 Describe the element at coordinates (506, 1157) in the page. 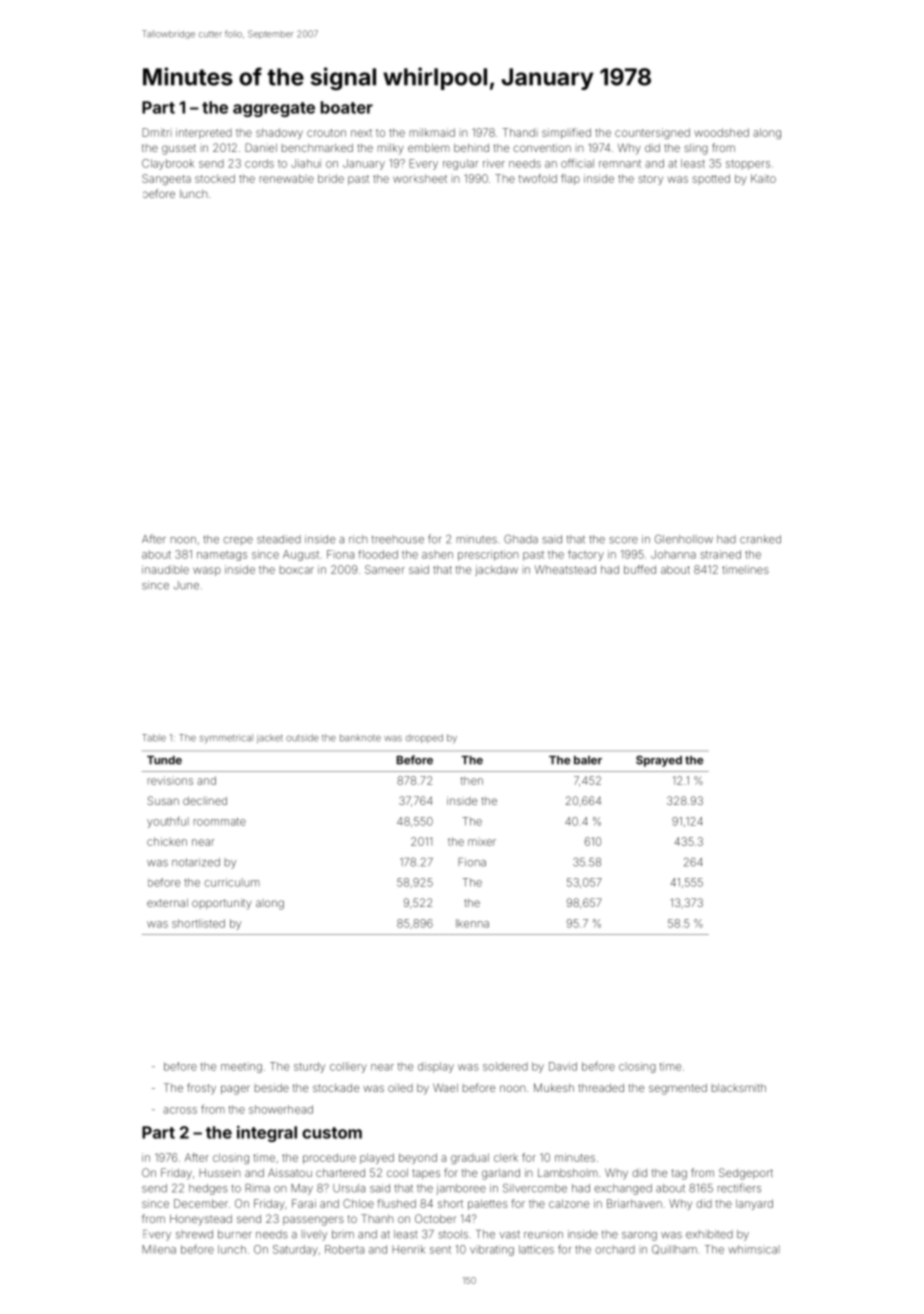

I see `clerk` at that location.
